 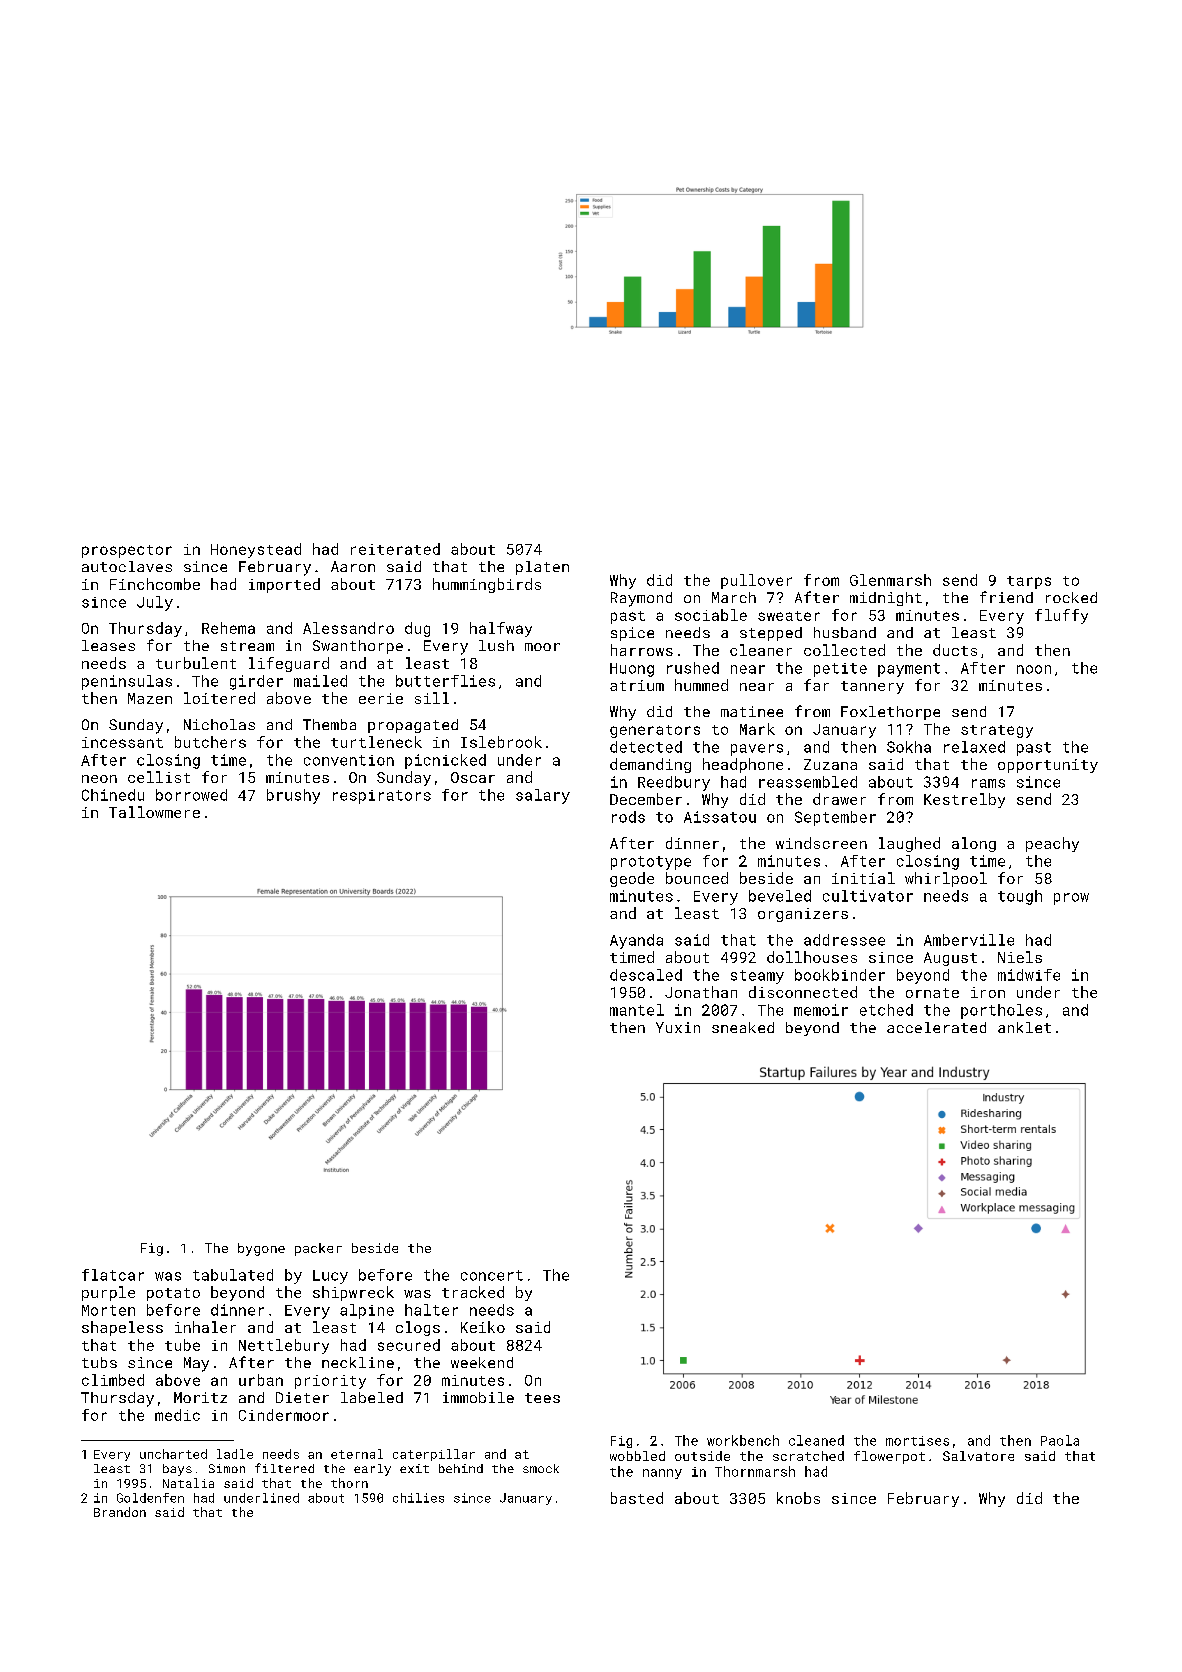 I want to click on accelerated, so click(x=936, y=1027).
